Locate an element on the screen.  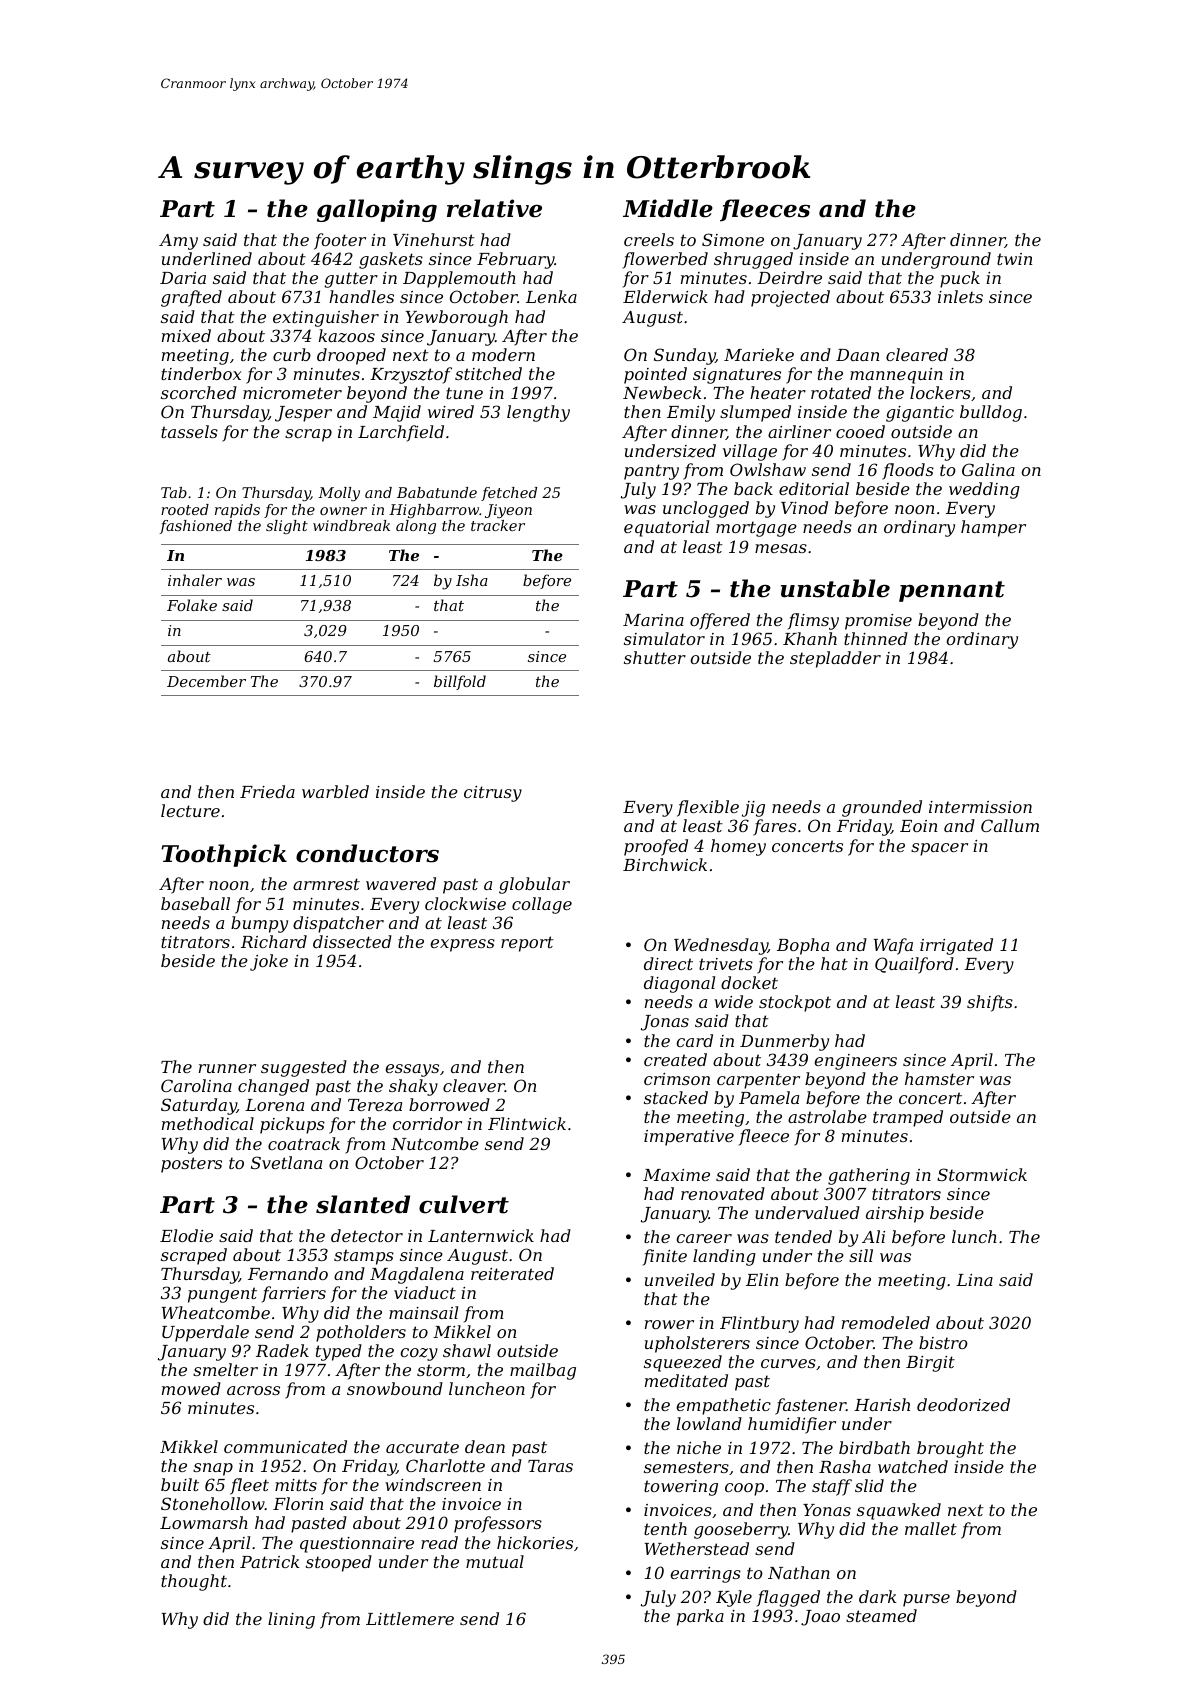
Callum is located at coordinates (1010, 825).
